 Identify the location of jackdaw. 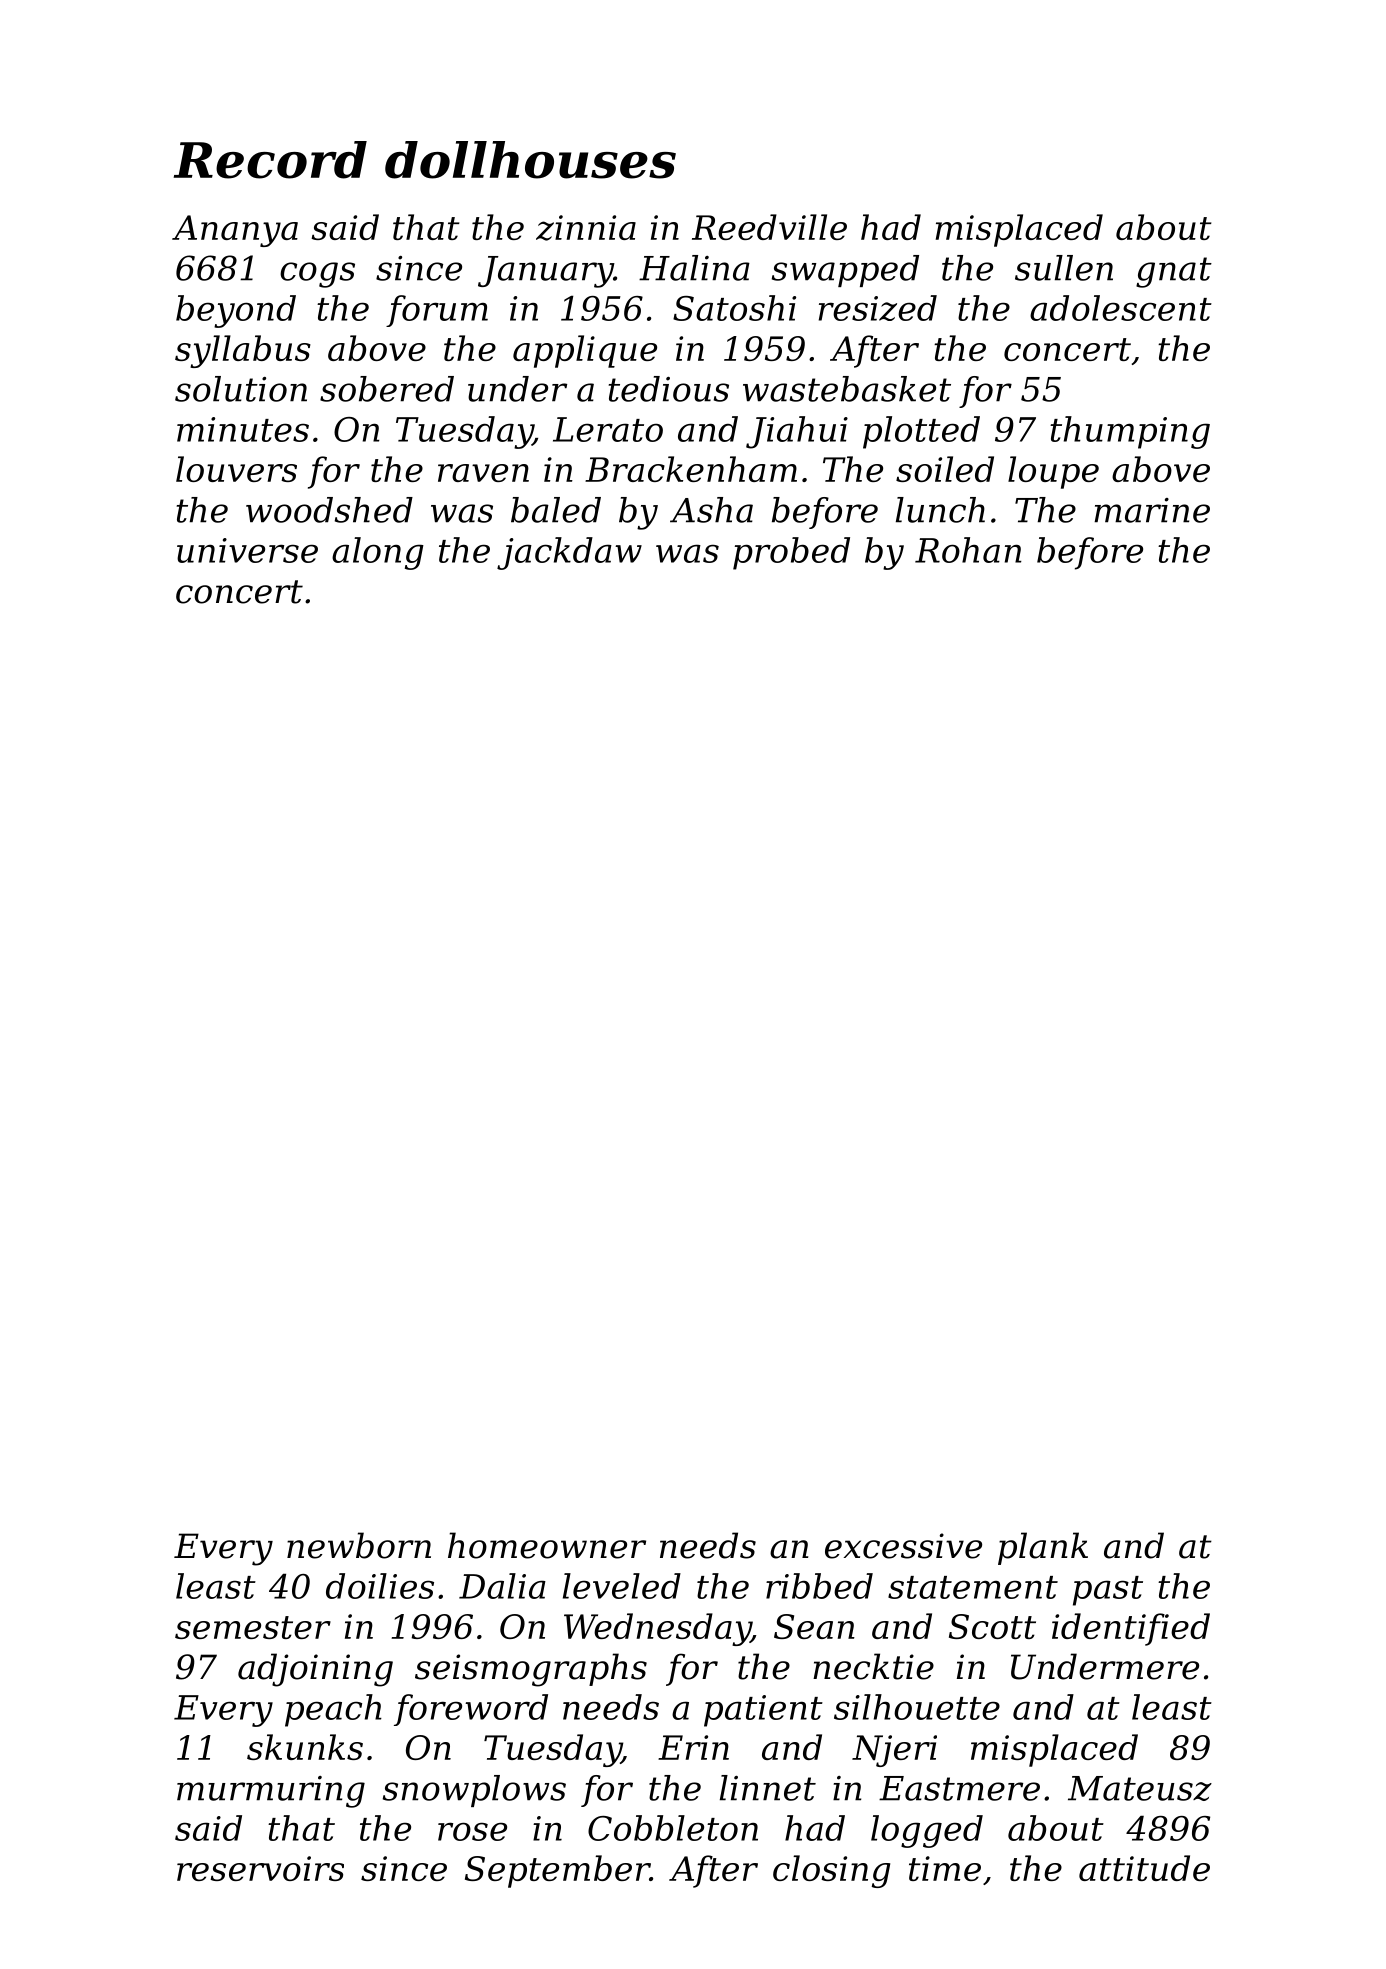
(569, 553).
